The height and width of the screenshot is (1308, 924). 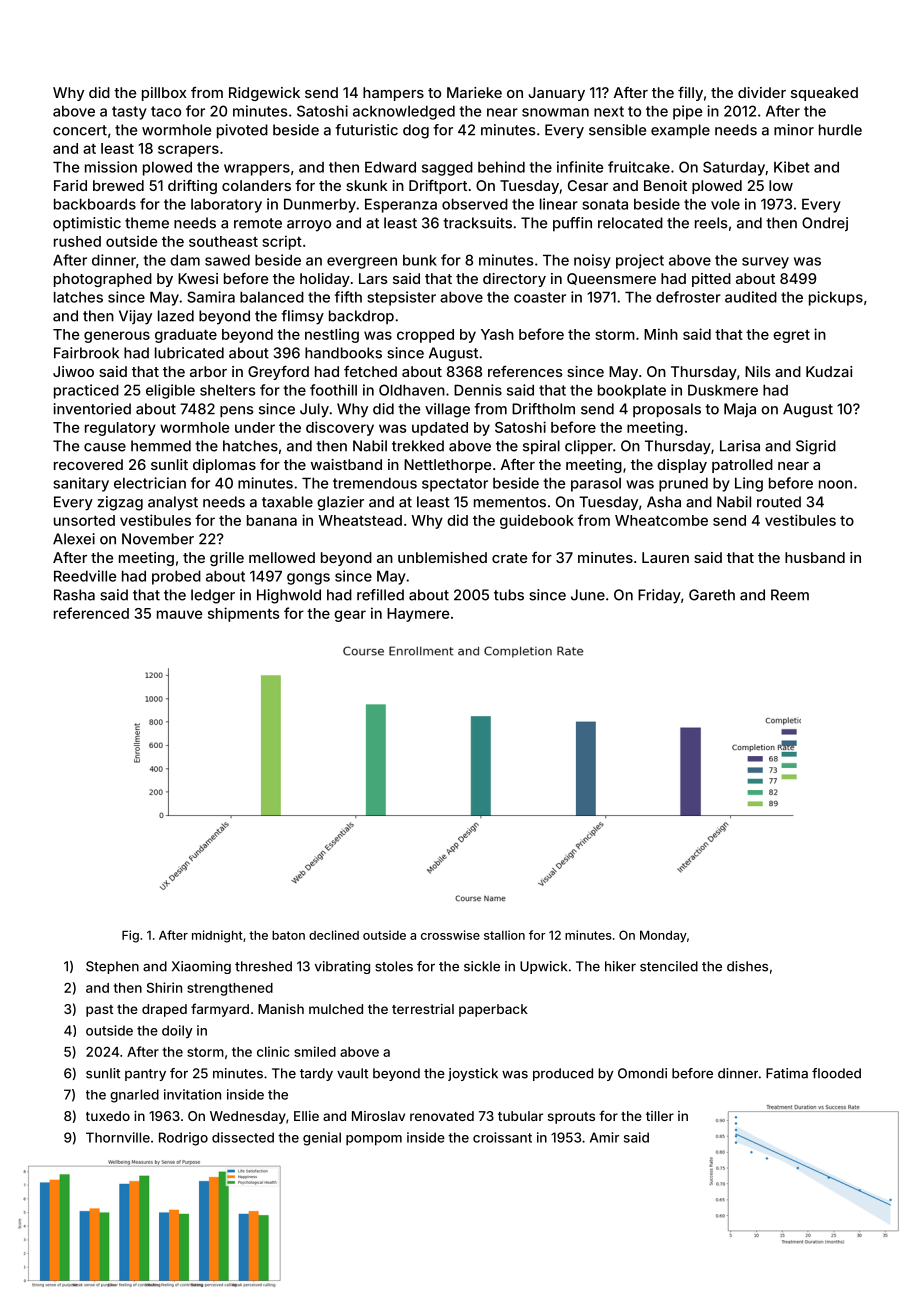 What do you see at coordinates (747, 966) in the screenshot?
I see `dishes` at bounding box center [747, 966].
